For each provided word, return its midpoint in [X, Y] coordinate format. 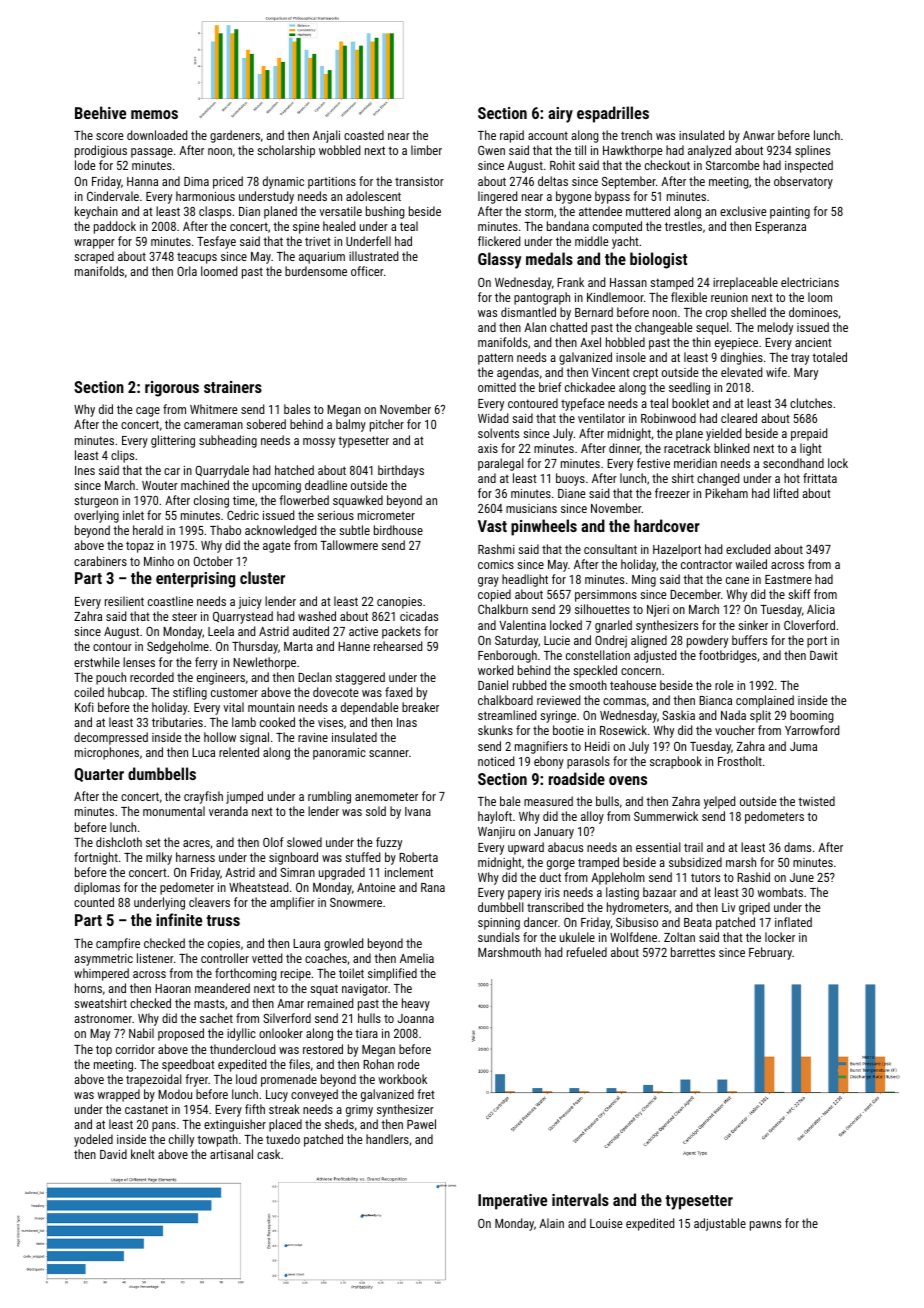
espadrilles [613, 114]
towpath [217, 1140]
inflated [793, 922]
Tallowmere [349, 545]
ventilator [601, 418]
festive [653, 463]
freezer [672, 493]
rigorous [172, 389]
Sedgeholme [178, 647]
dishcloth [119, 842]
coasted [364, 135]
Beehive [100, 112]
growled [343, 944]
